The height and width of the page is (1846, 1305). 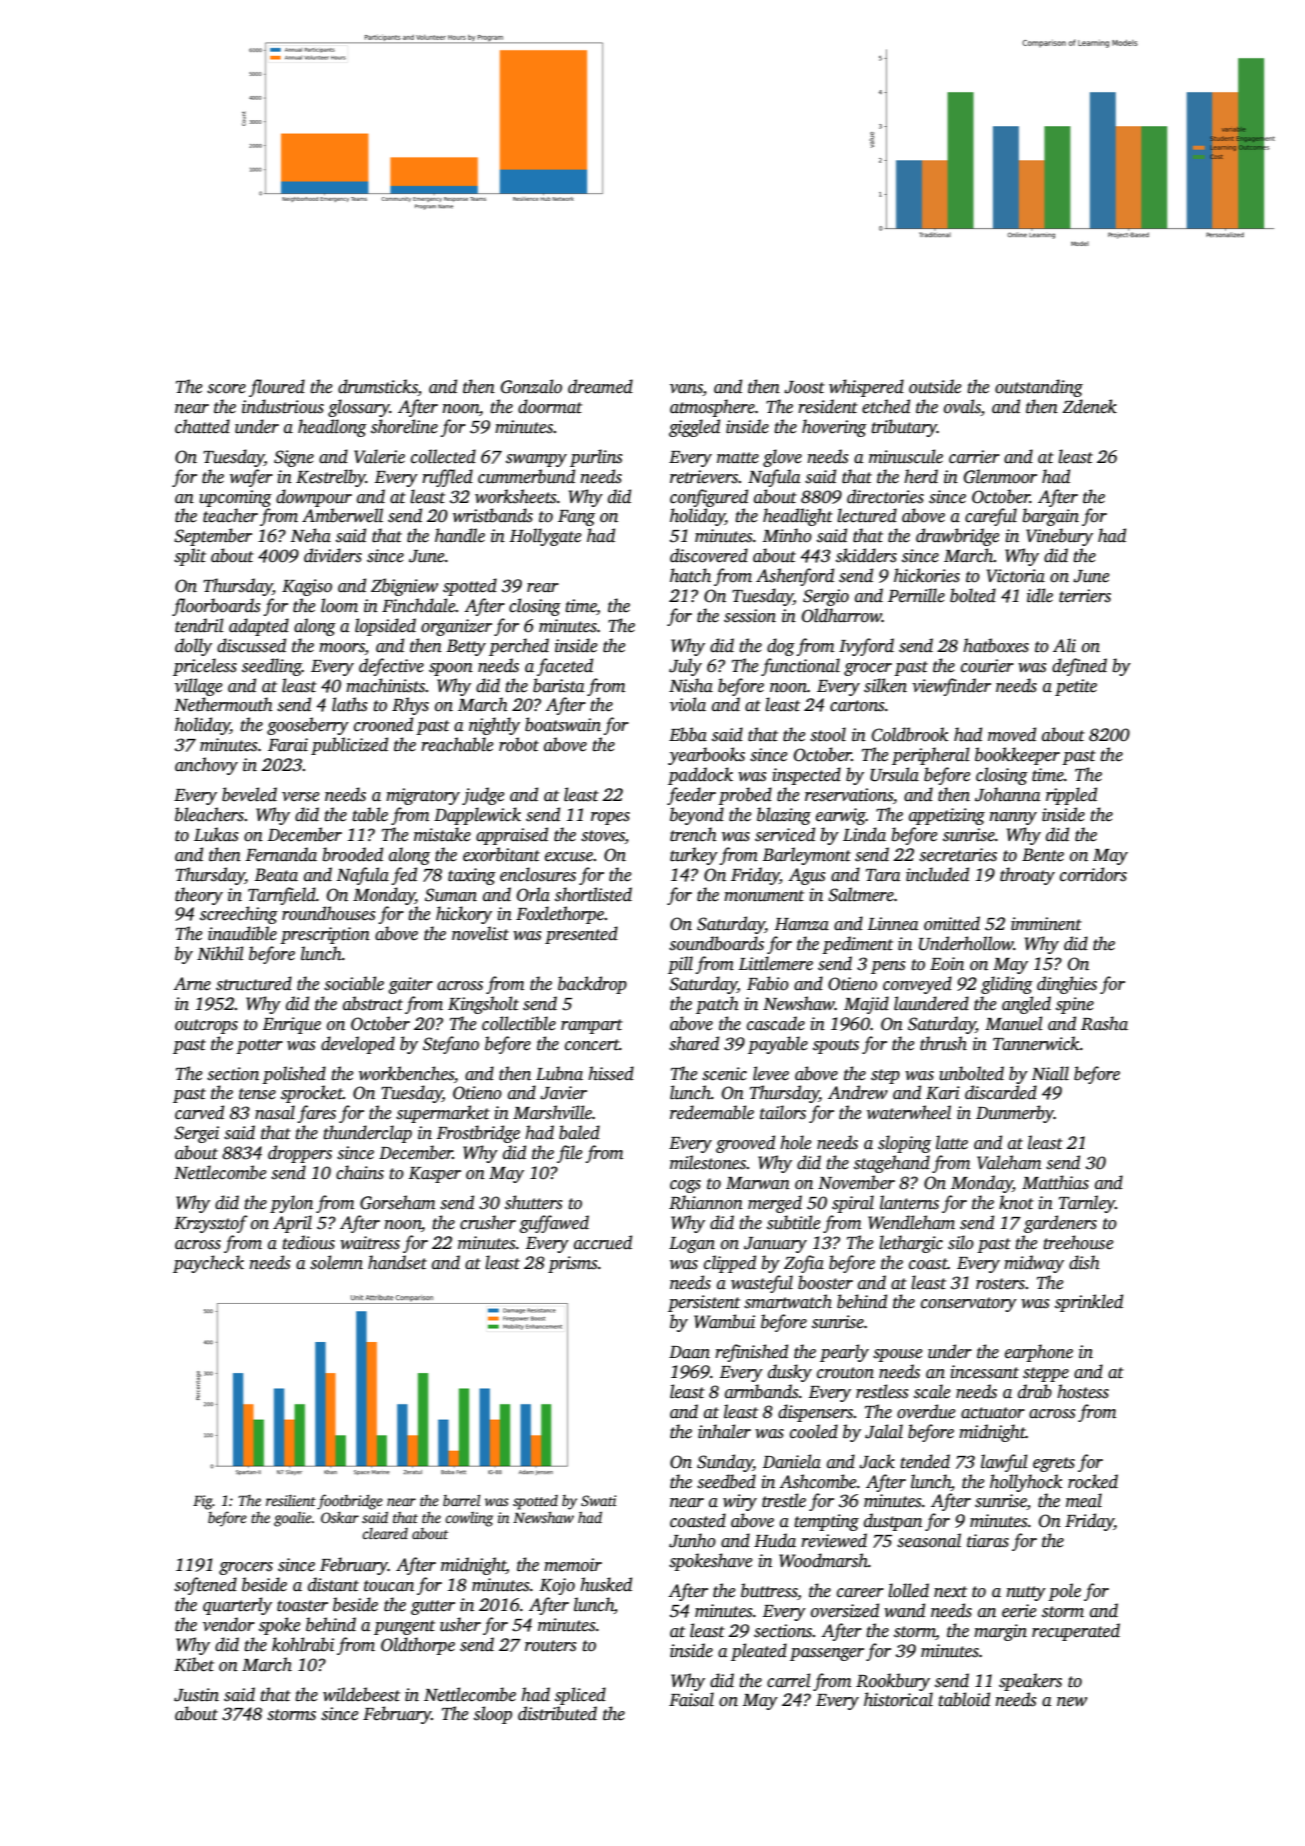 I want to click on score, so click(x=226, y=389).
